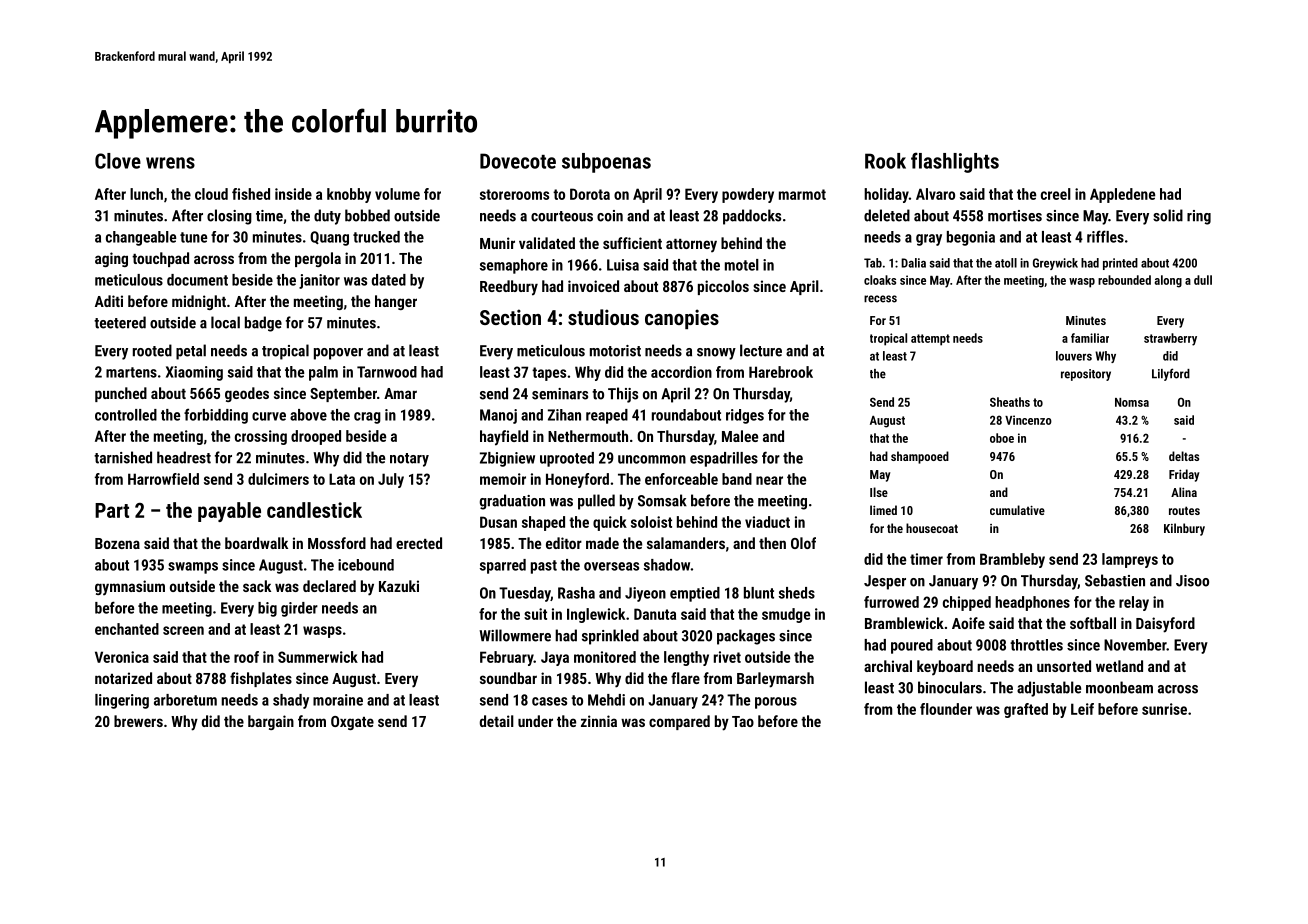 The width and height of the screenshot is (1308, 924). Describe the element at coordinates (329, 238) in the screenshot. I see `Quang` at that location.
